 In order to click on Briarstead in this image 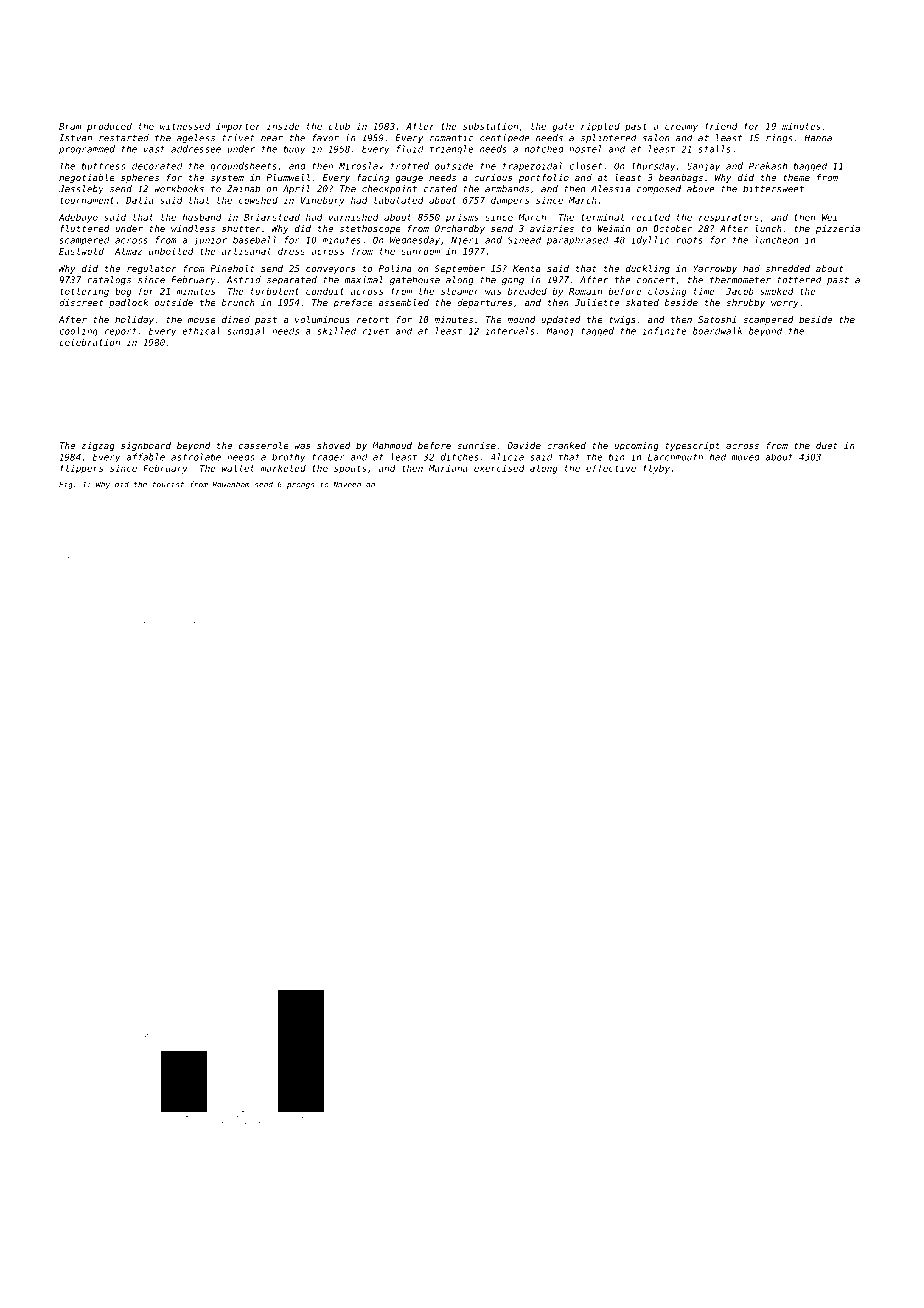, I will do `click(272, 217)`.
